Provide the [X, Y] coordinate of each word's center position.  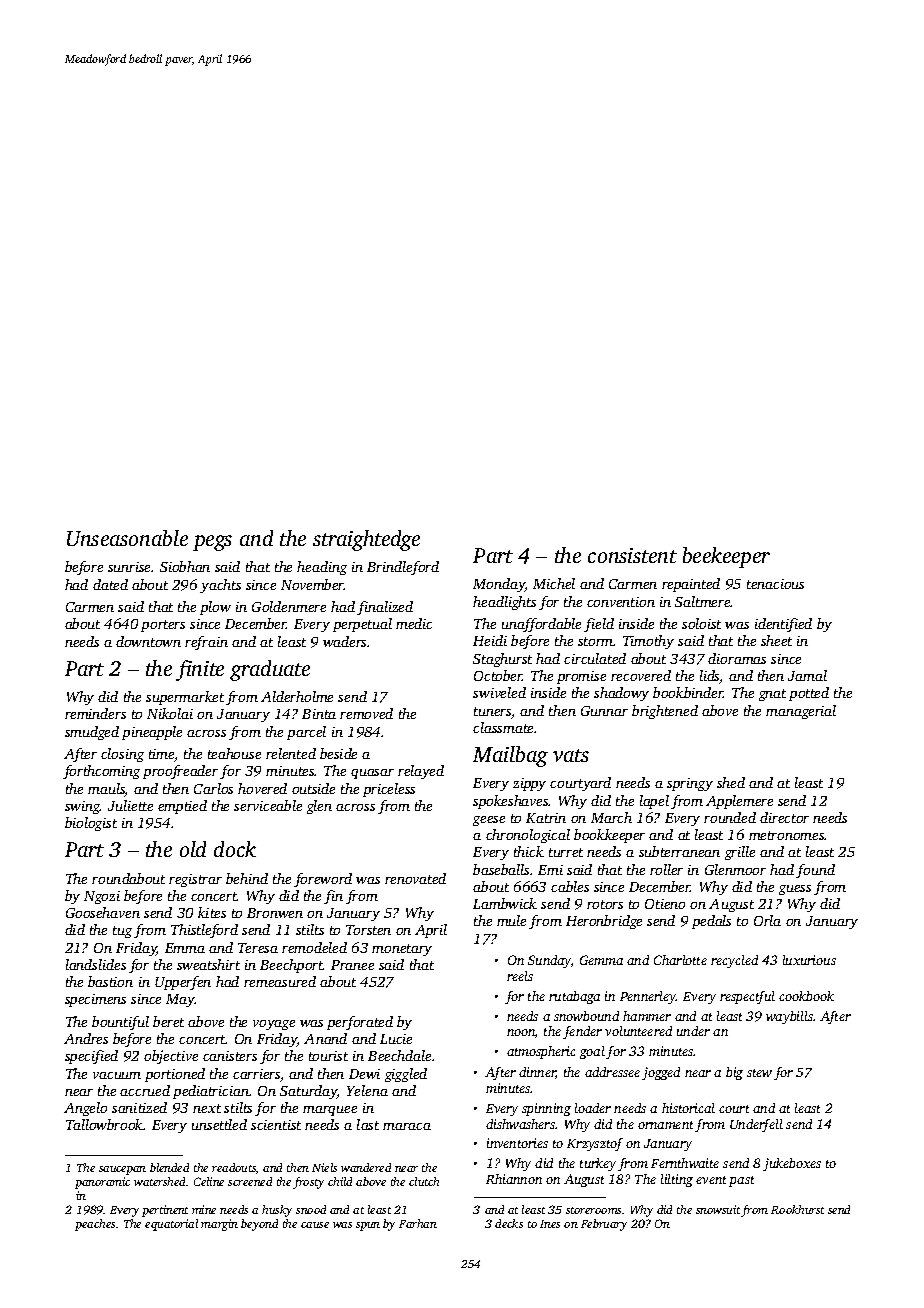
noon [521, 1033]
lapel [654, 802]
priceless [389, 790]
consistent [632, 555]
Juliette [130, 805]
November [312, 584]
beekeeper [726, 557]
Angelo [85, 1109]
